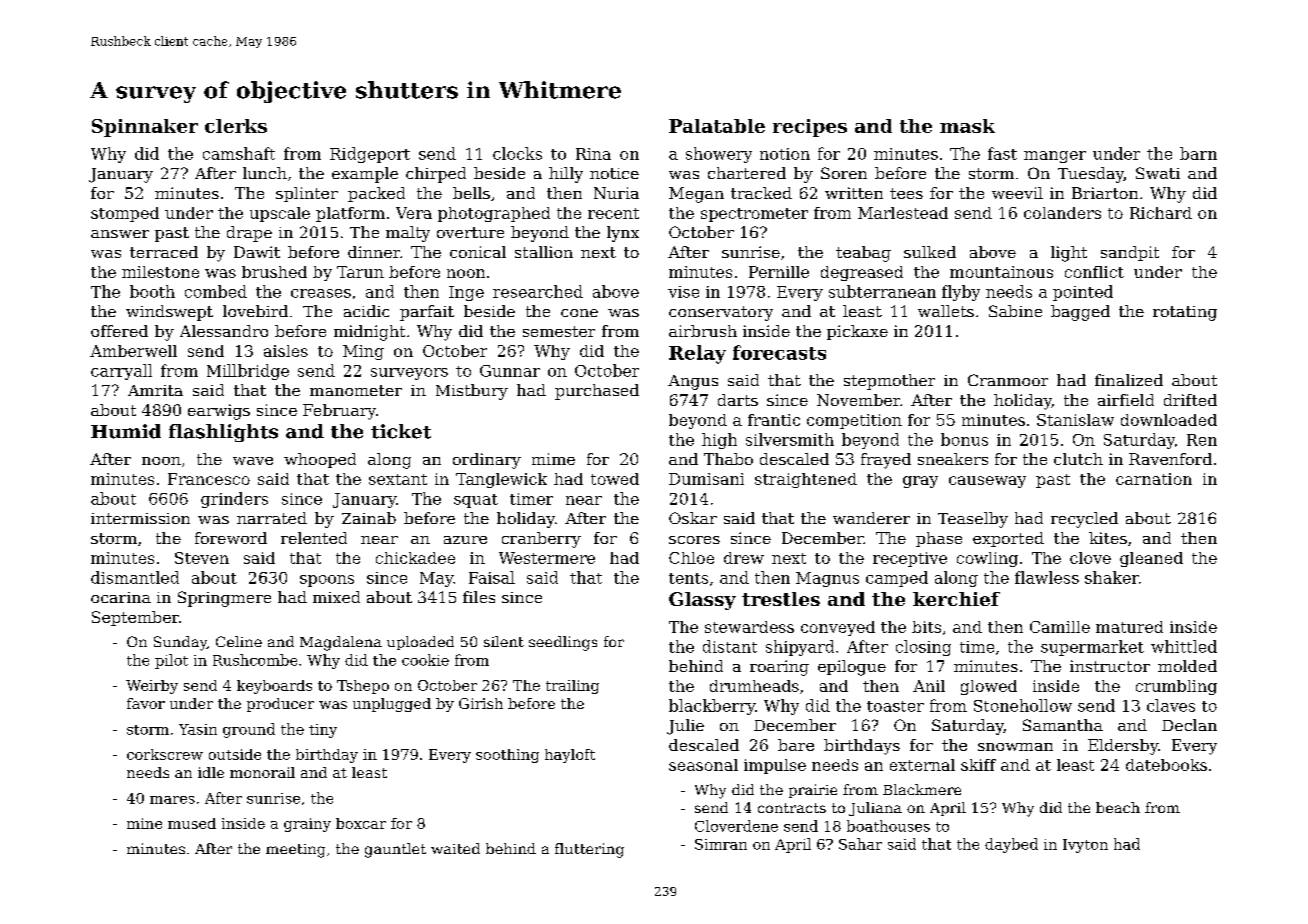  What do you see at coordinates (1062, 213) in the screenshot?
I see `colanders` at bounding box center [1062, 213].
